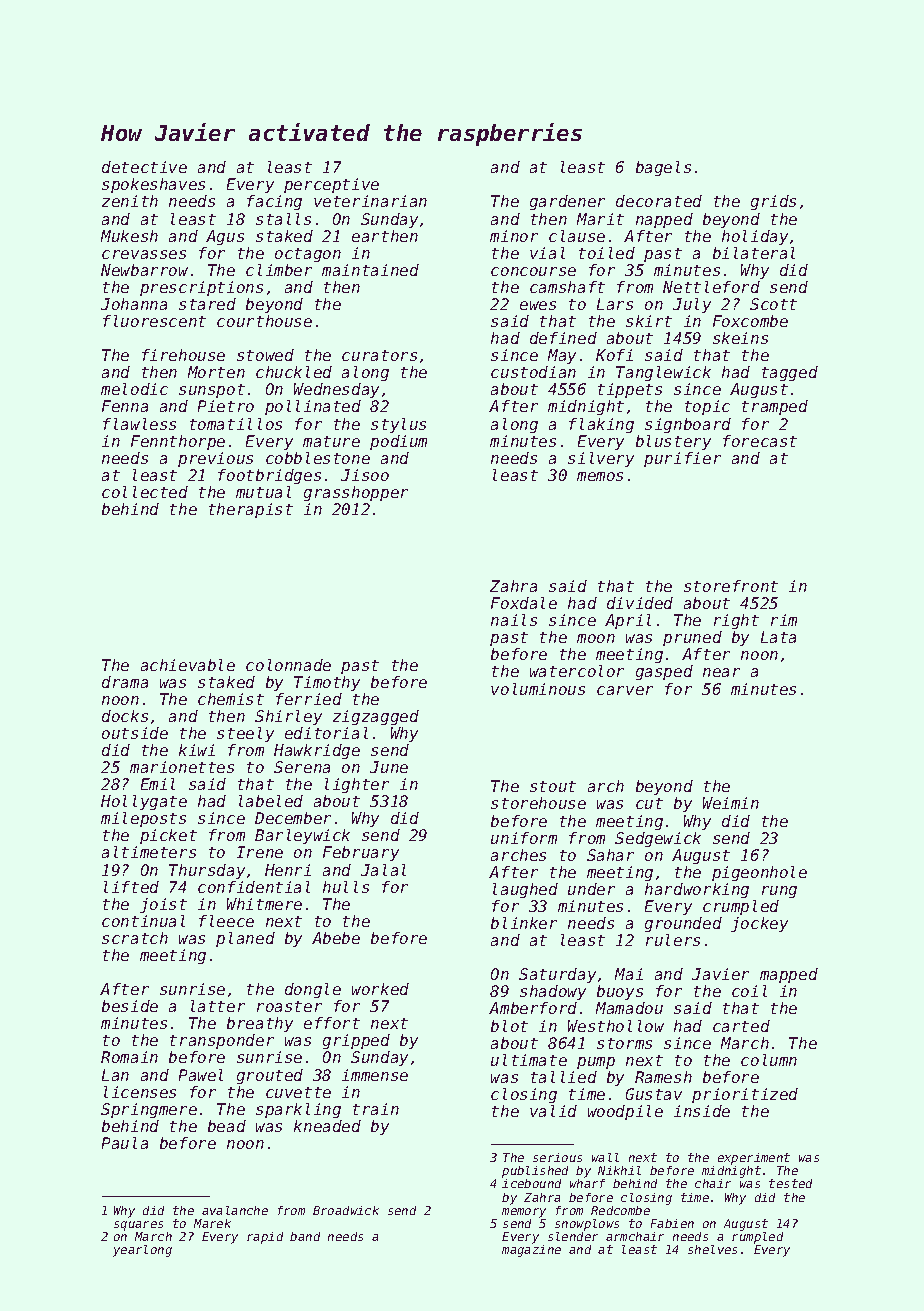  Describe the element at coordinates (370, 201) in the document. I see `veterinarian` at that location.
